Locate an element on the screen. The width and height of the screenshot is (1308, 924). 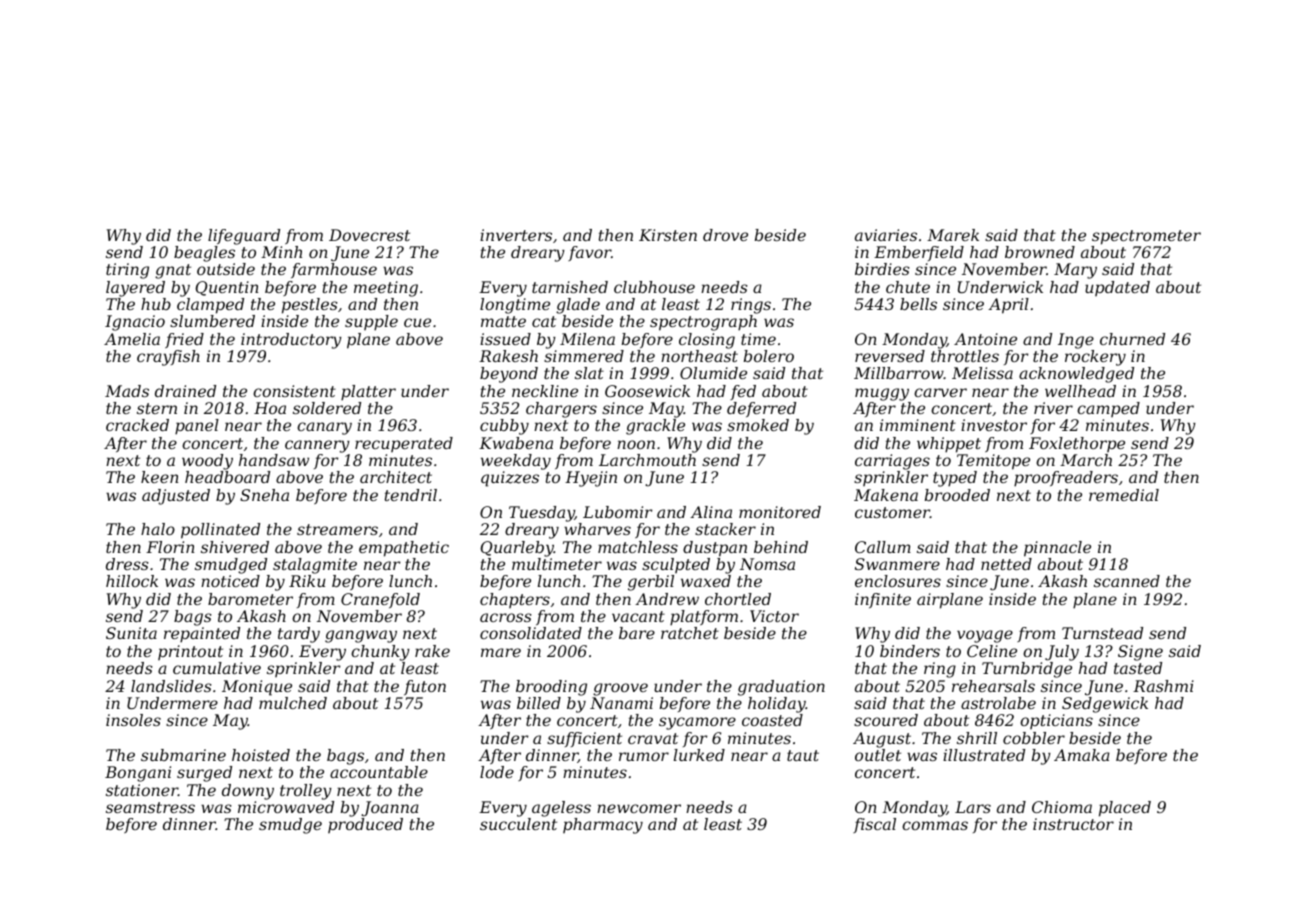
Larchmouth is located at coordinates (647, 460).
